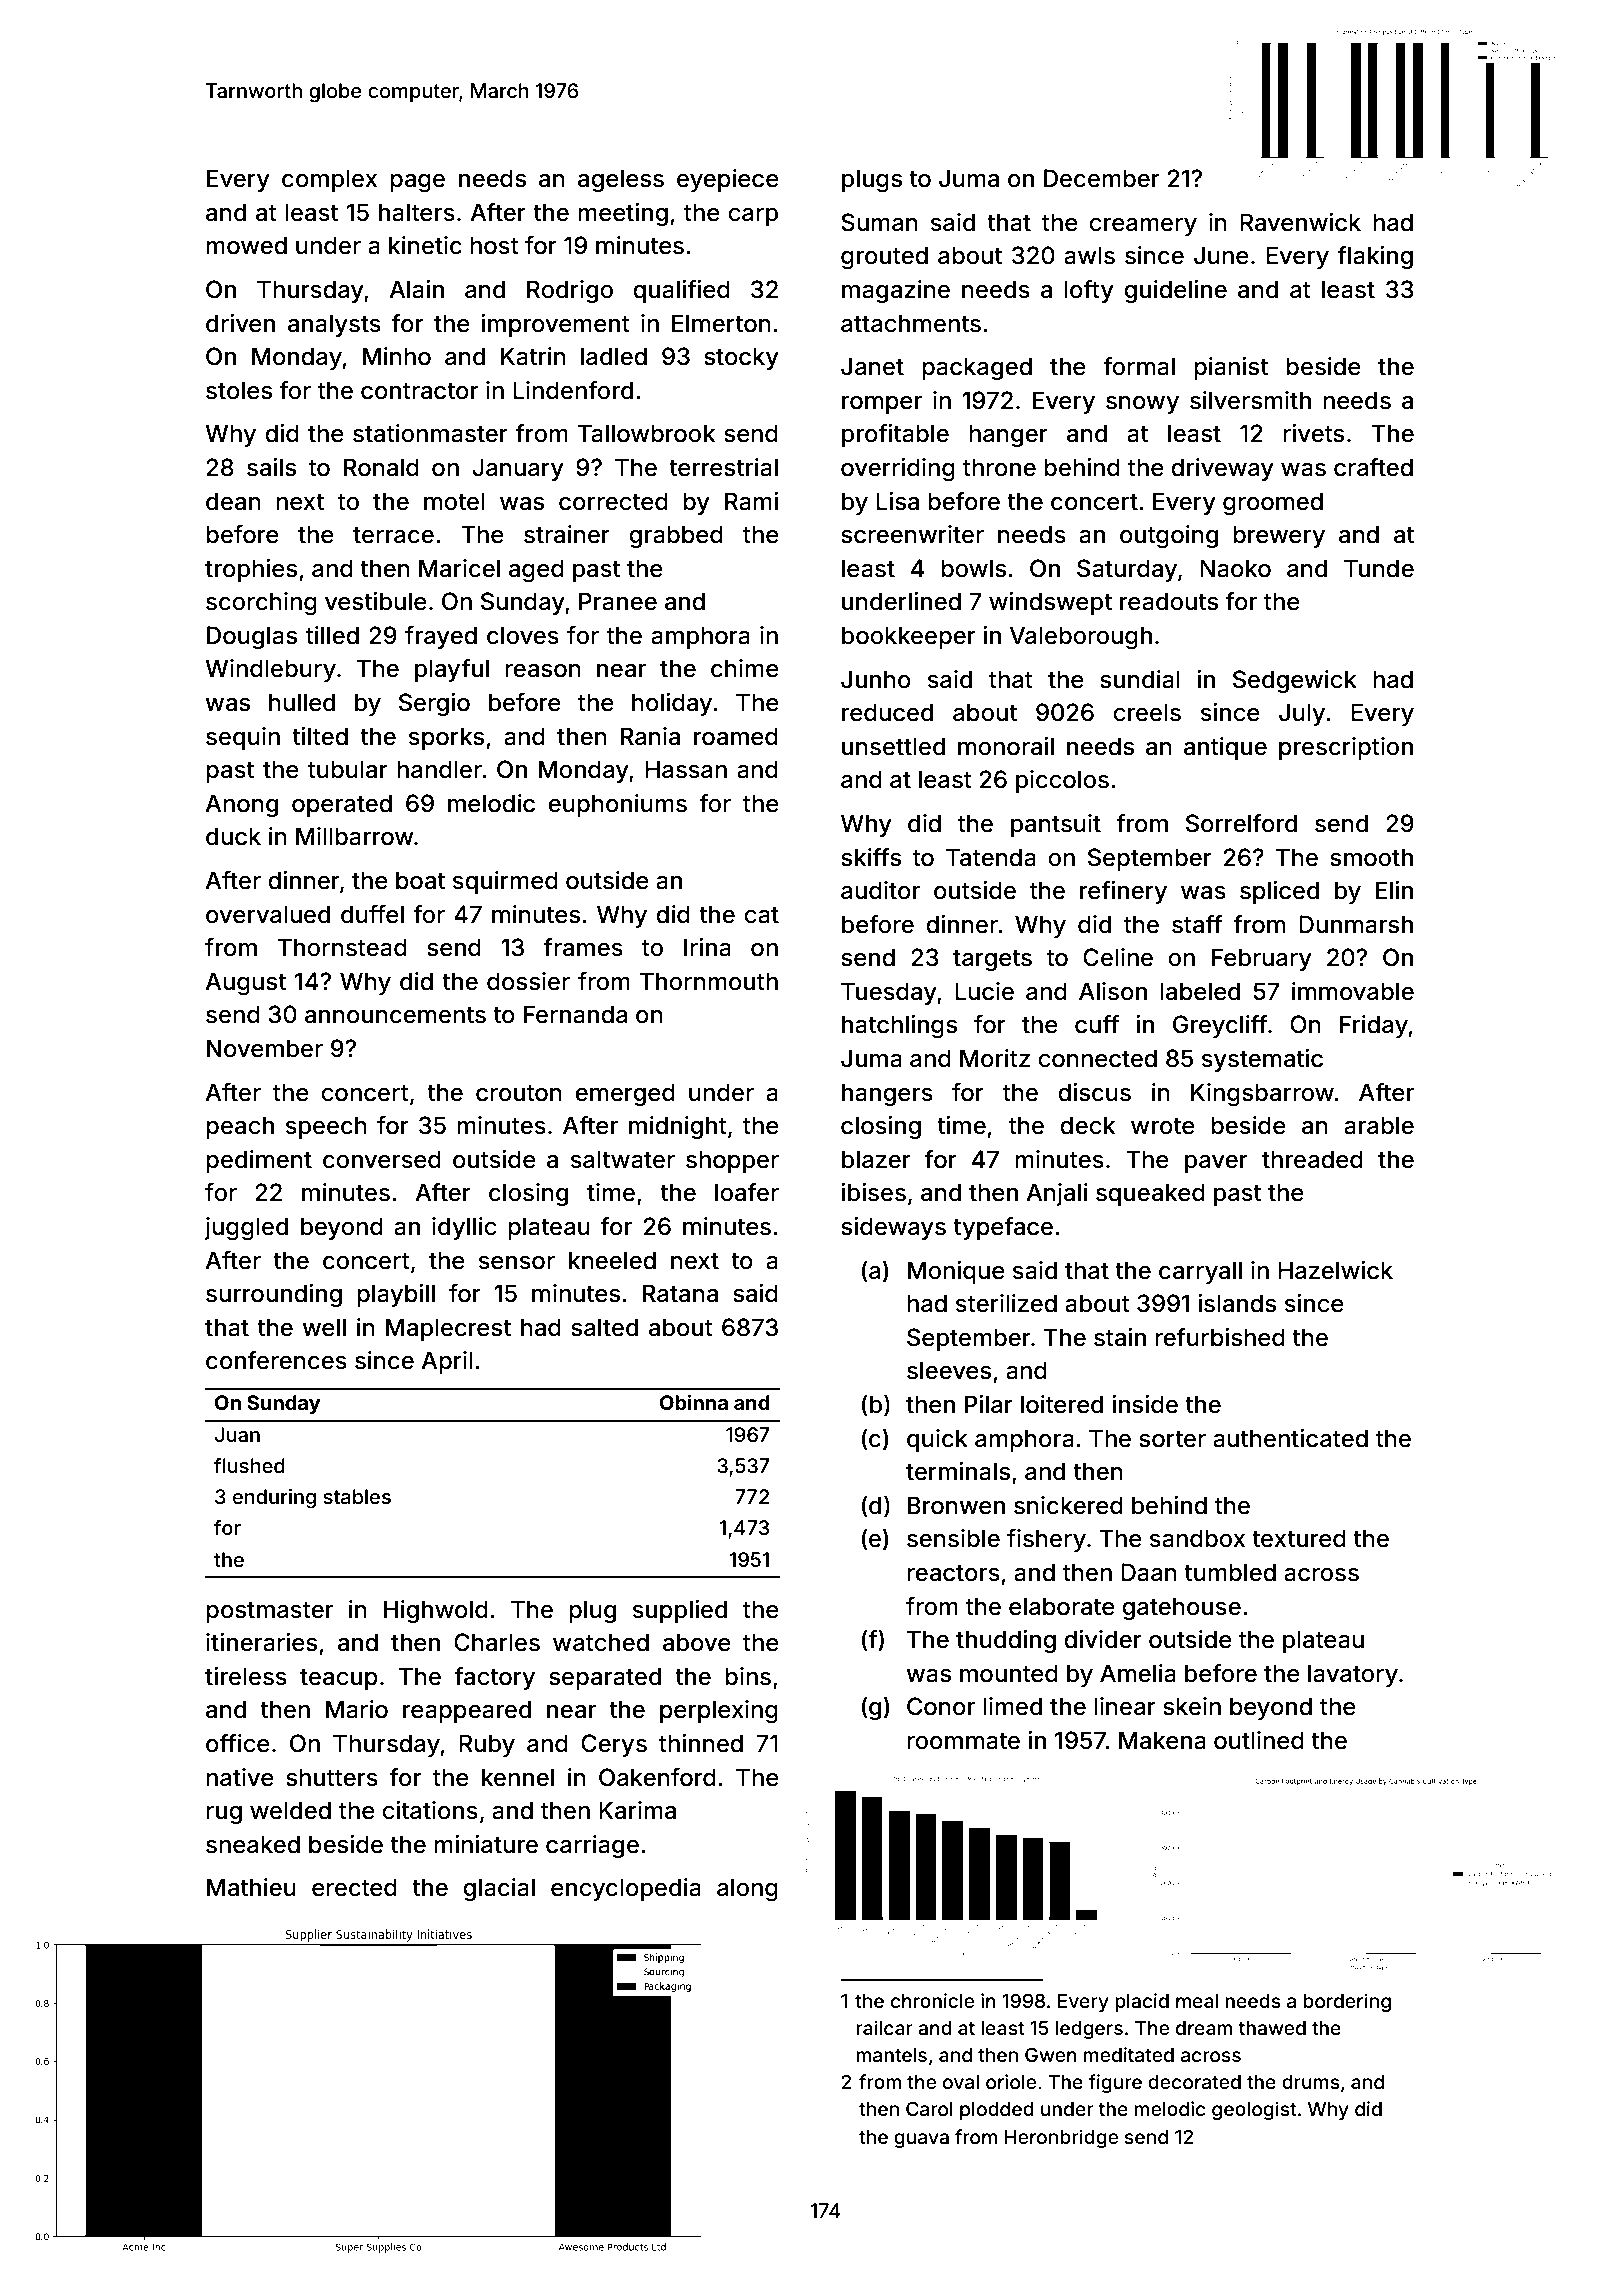  What do you see at coordinates (637, 1810) in the screenshot?
I see `Karima` at bounding box center [637, 1810].
